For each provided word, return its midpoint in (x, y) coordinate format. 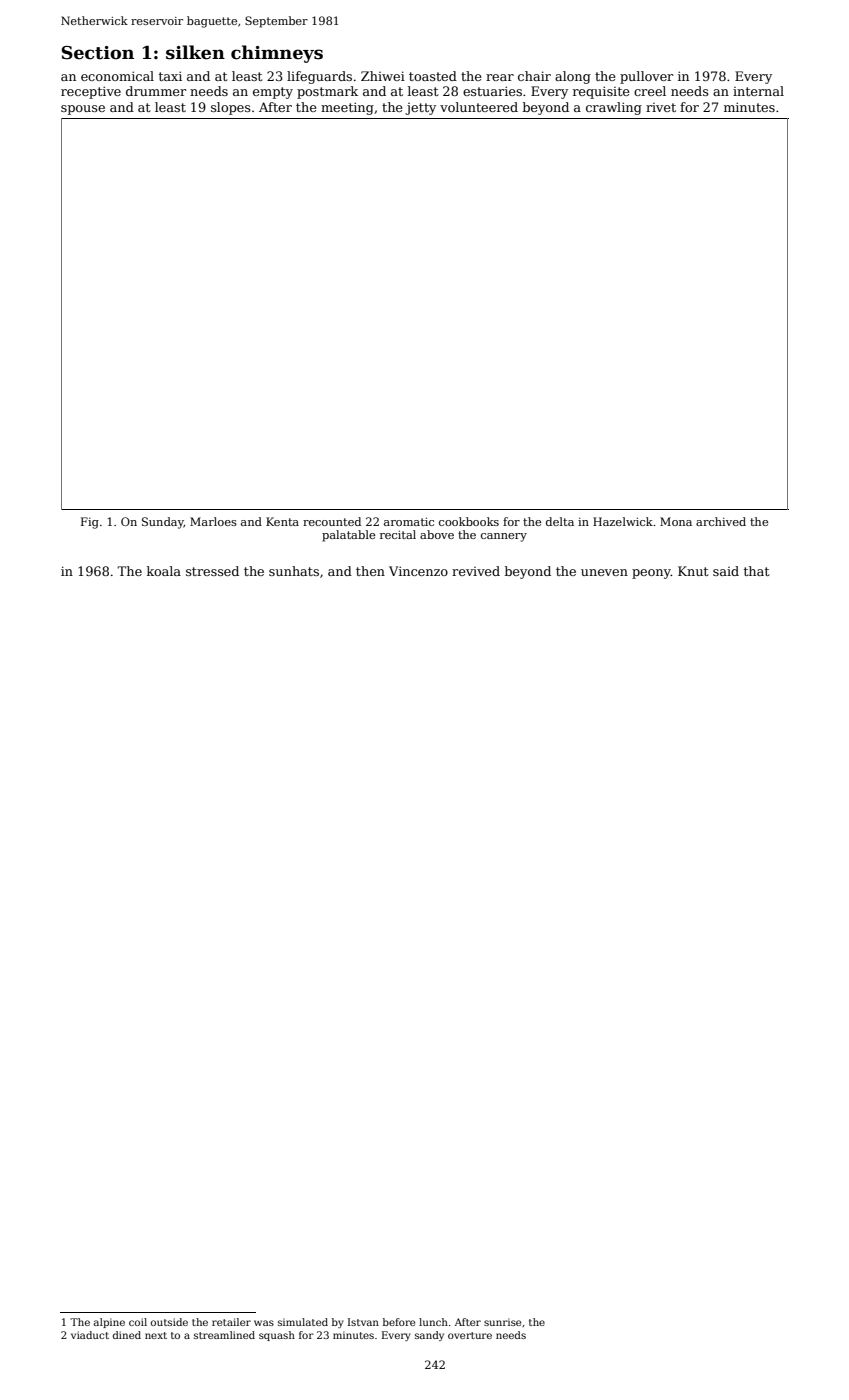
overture (470, 1335)
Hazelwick (623, 521)
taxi (170, 76)
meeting (347, 108)
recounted (332, 521)
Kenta (282, 521)
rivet (661, 107)
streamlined (224, 1335)
